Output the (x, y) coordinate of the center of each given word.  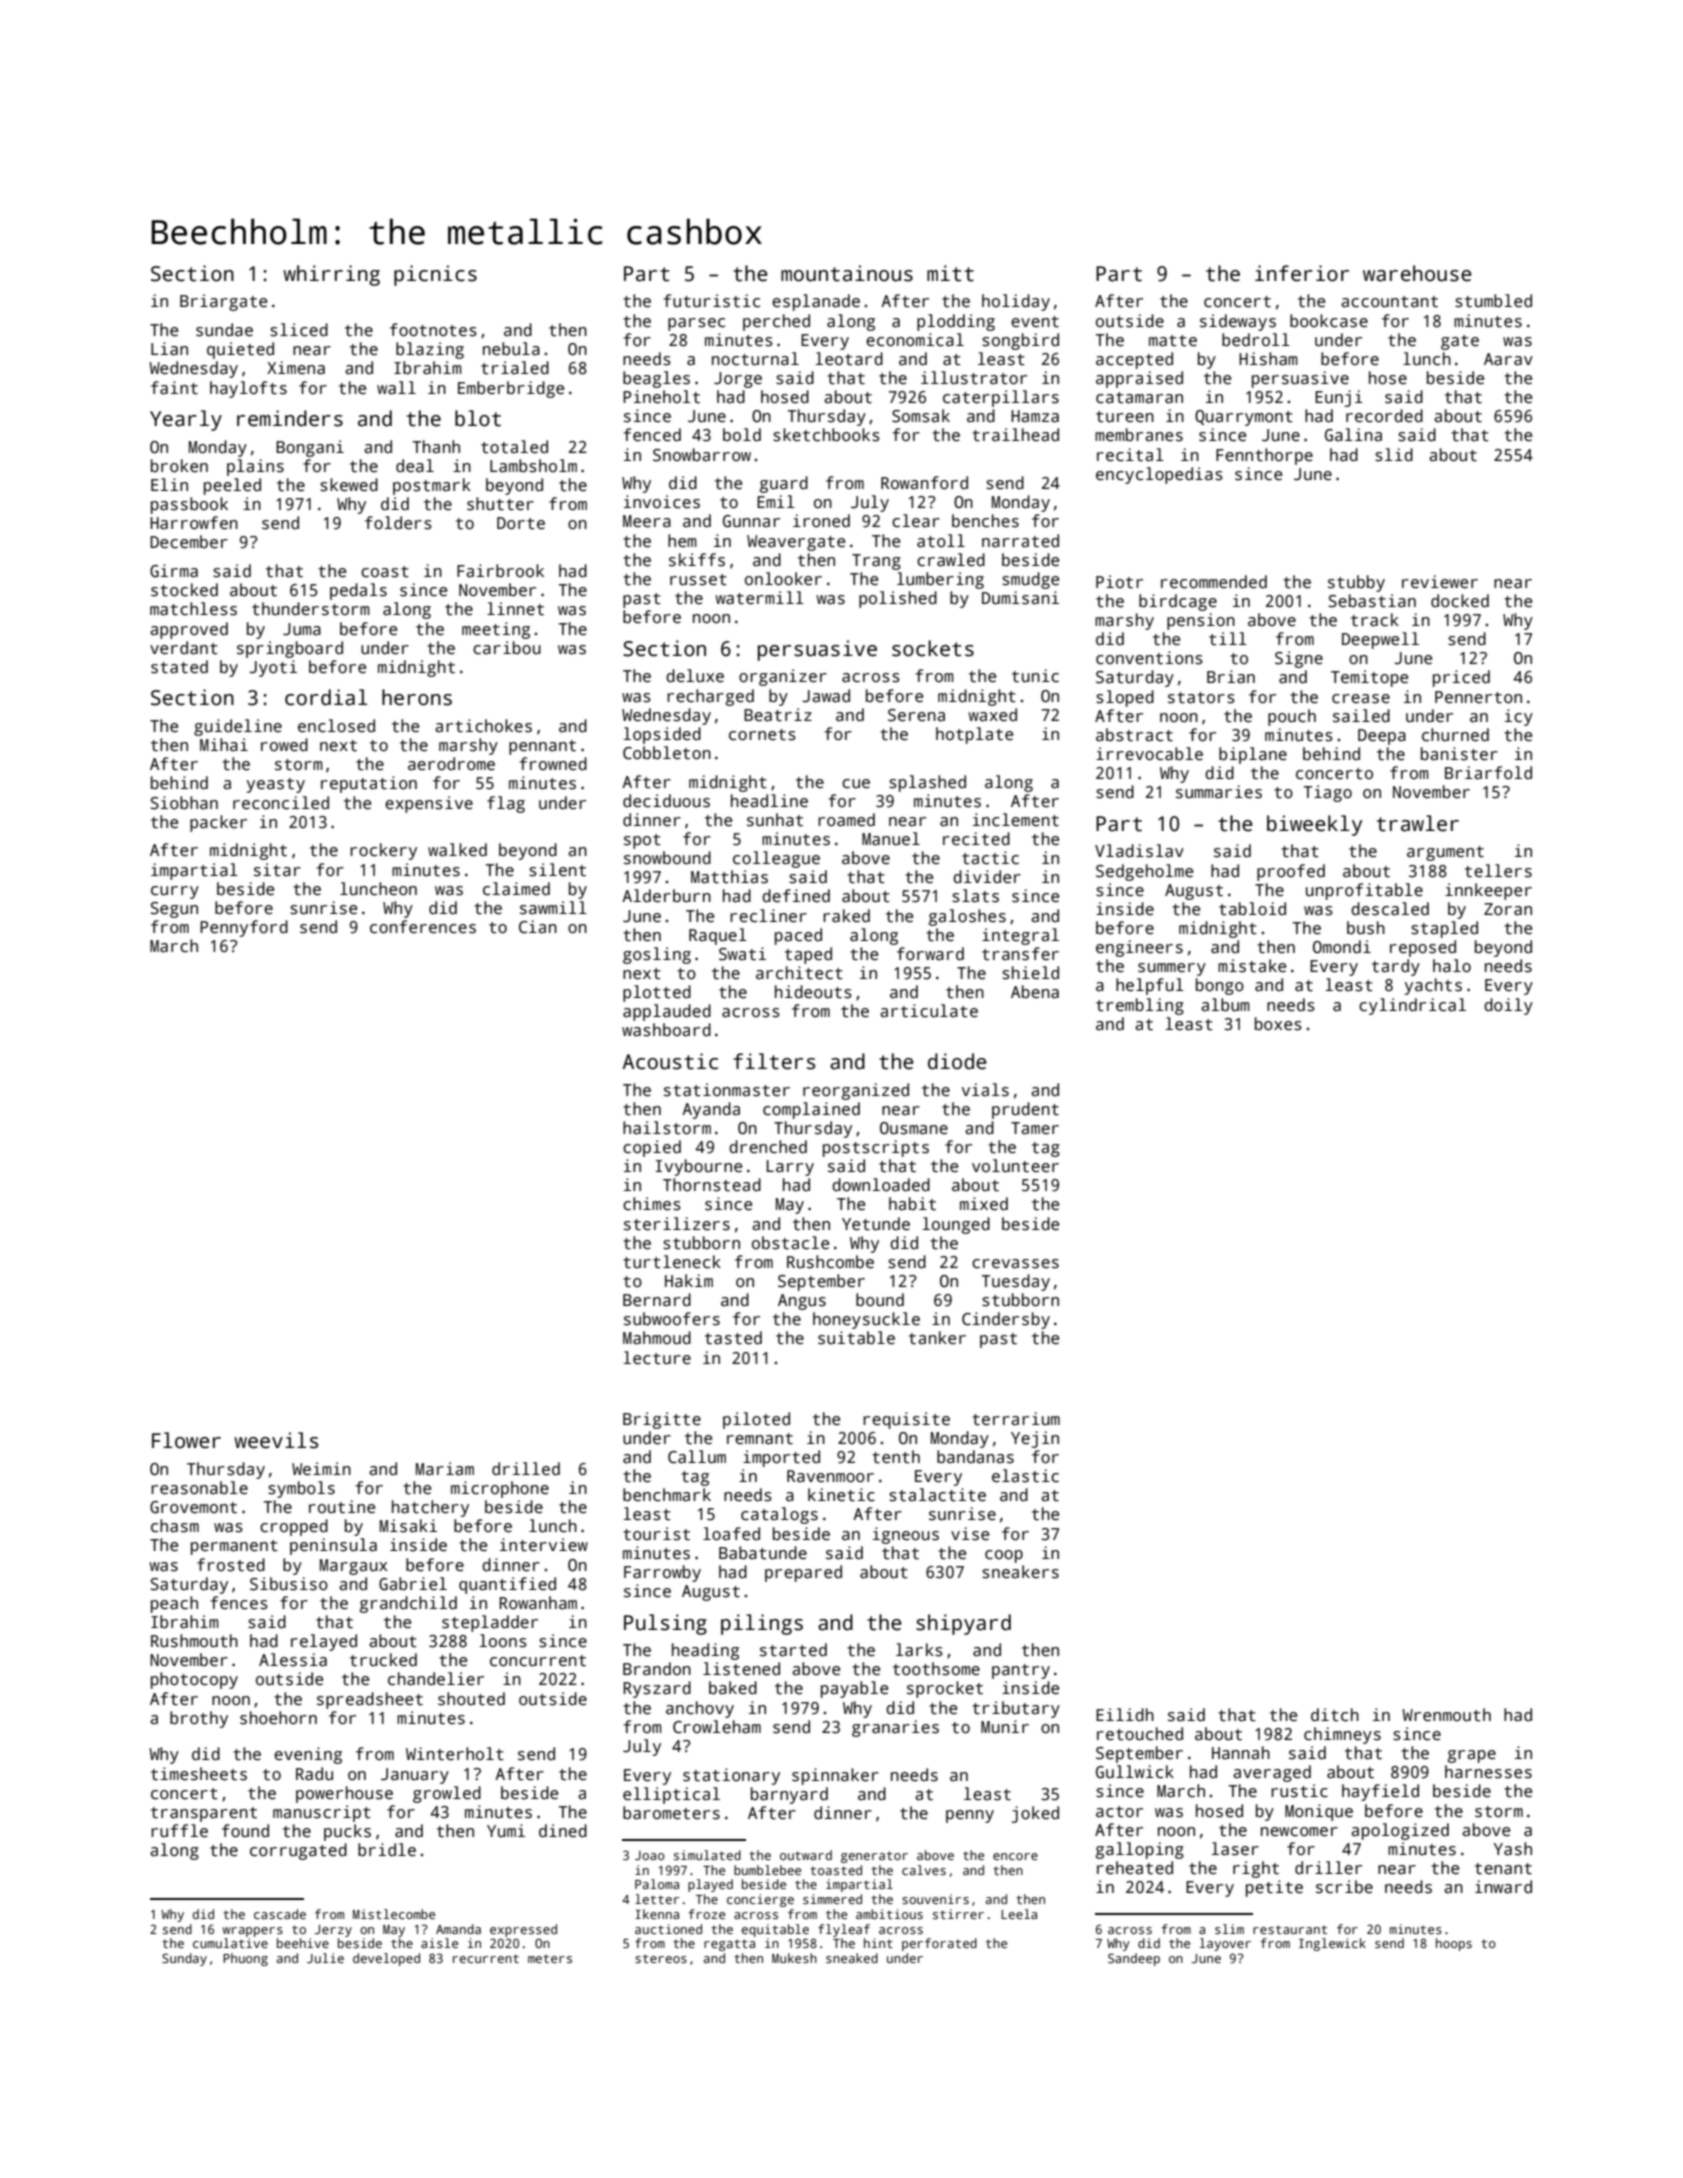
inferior (1302, 273)
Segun (174, 910)
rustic (1299, 1791)
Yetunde (876, 1224)
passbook (189, 505)
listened (741, 1669)
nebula (511, 349)
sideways (1238, 322)
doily (1508, 1006)
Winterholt (455, 1754)
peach (174, 1604)
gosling (657, 955)
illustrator (974, 378)
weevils (276, 1440)
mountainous (847, 273)
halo (1452, 966)
